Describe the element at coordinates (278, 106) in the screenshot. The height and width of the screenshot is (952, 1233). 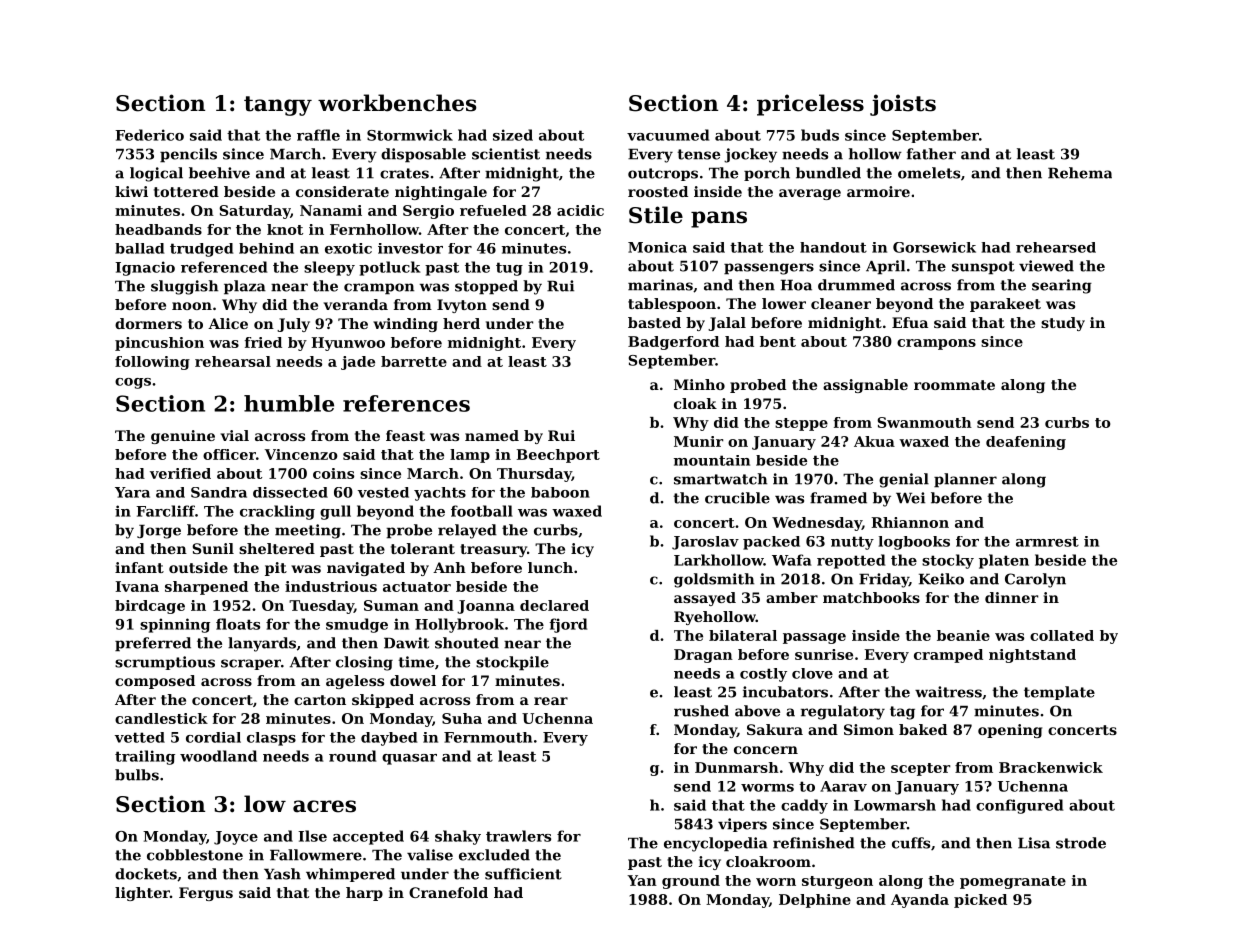
I see `tangy` at that location.
